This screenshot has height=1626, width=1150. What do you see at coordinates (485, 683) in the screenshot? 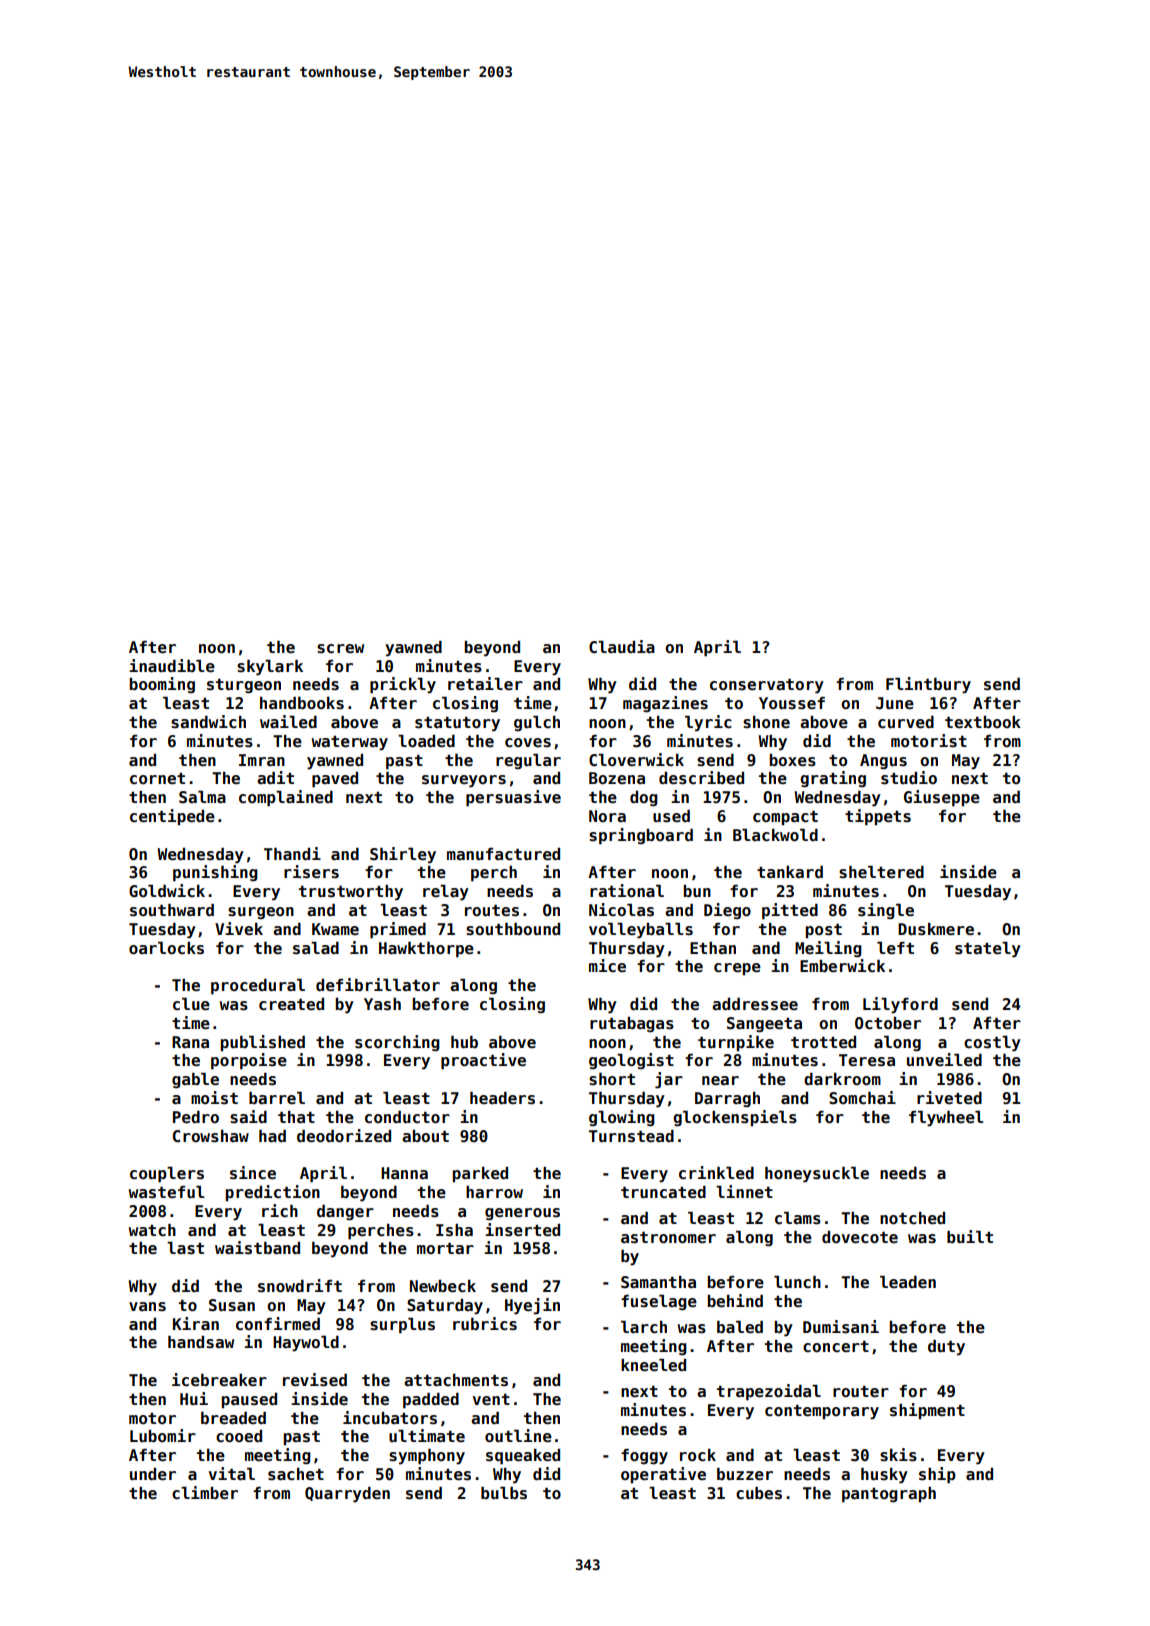
I see `retailer` at bounding box center [485, 683].
